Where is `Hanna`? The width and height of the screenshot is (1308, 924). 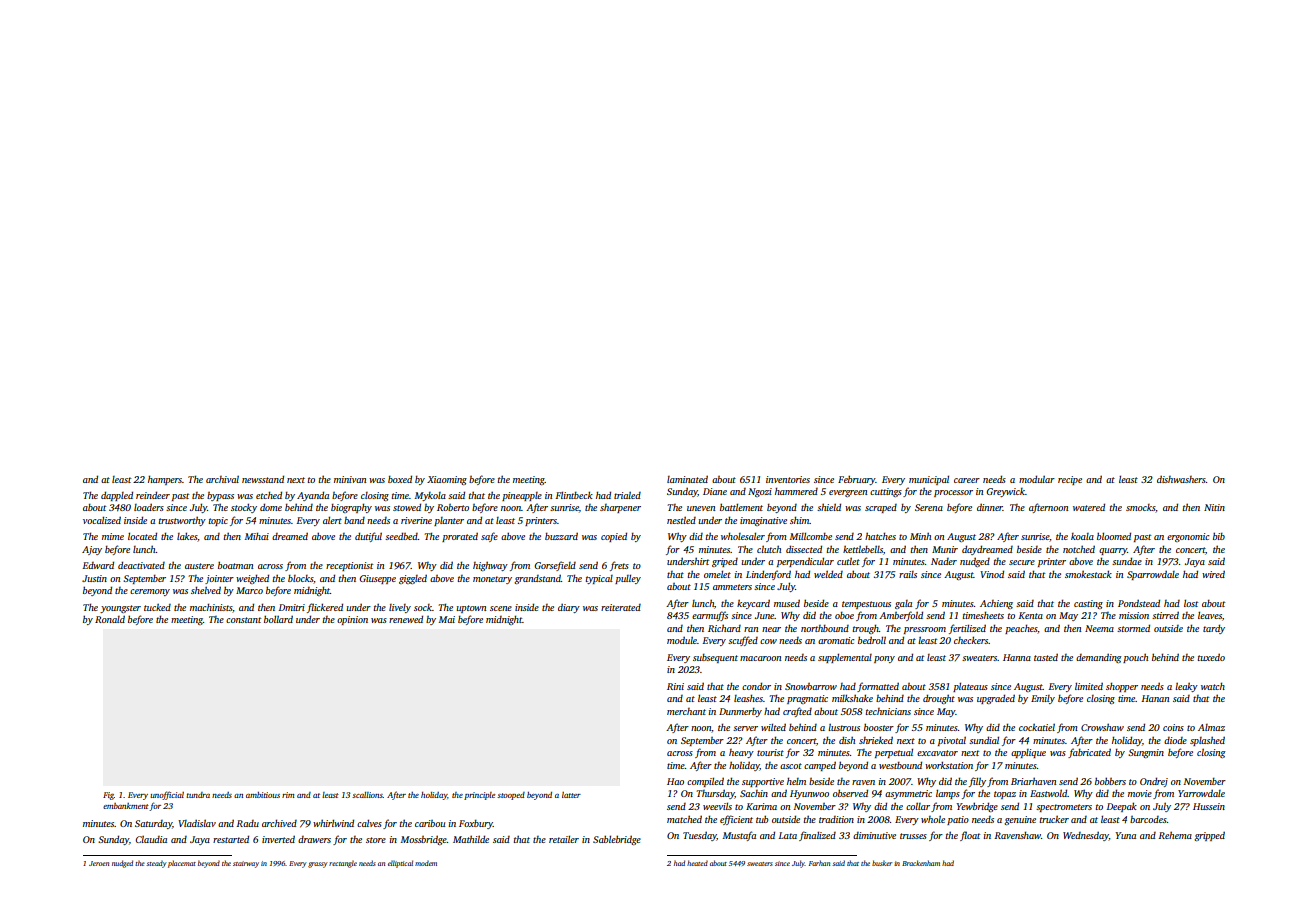 Hanna is located at coordinates (1017, 657).
